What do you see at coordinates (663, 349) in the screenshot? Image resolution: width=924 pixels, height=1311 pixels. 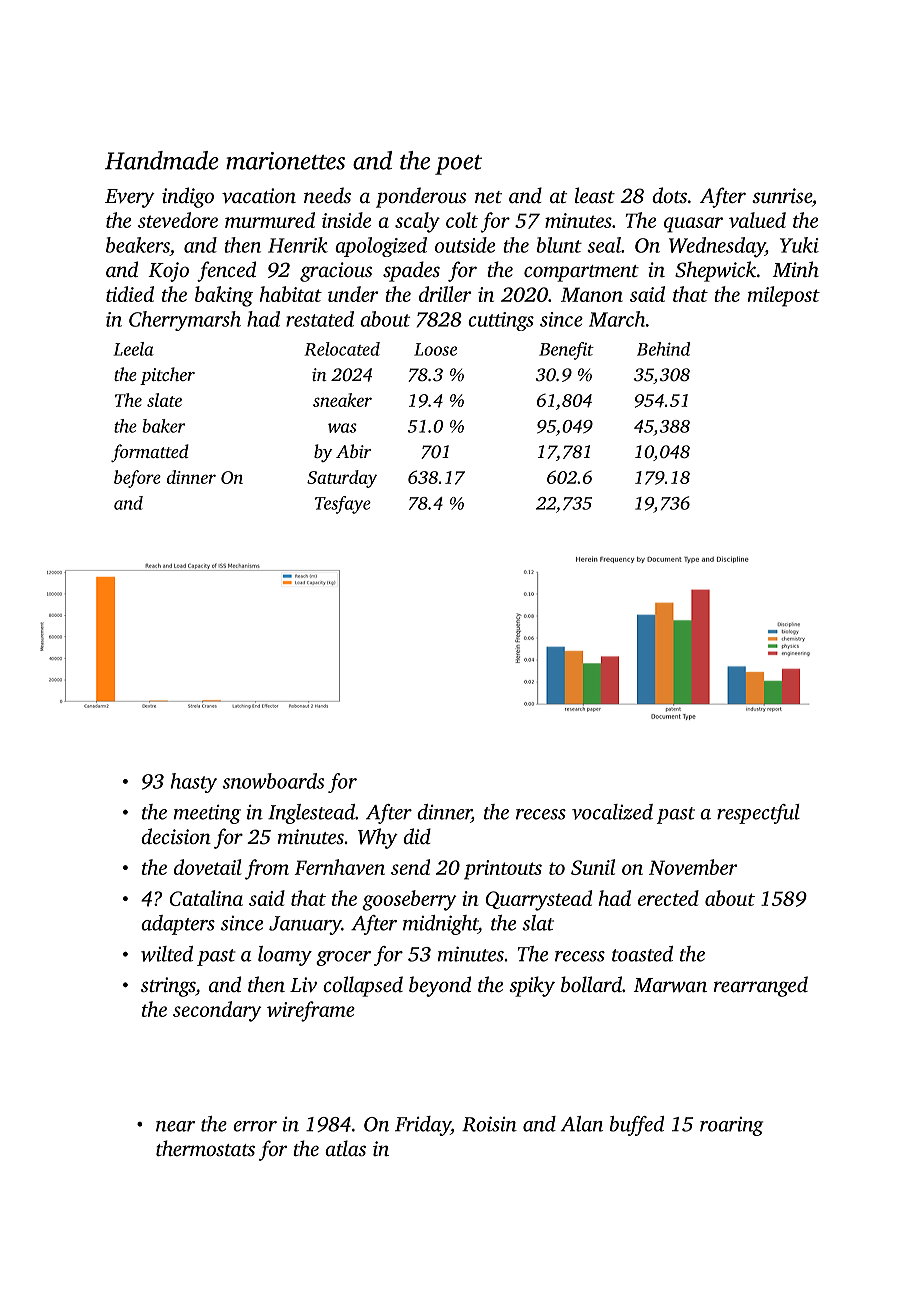 I see `Behind` at bounding box center [663, 349].
